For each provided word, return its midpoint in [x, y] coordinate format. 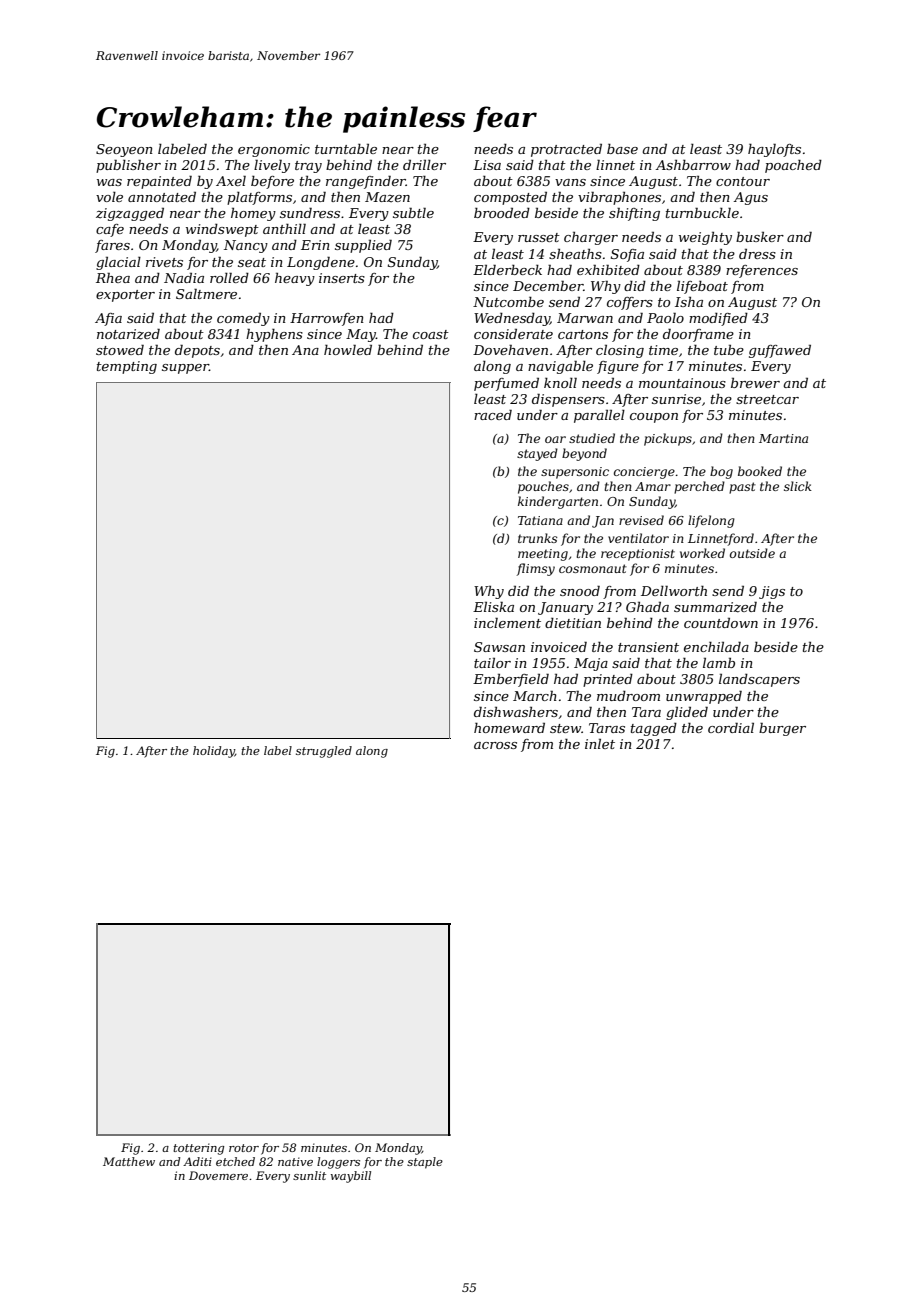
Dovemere [218, 1175]
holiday [214, 752]
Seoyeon [124, 150]
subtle [413, 213]
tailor [492, 663]
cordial [731, 728]
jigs [772, 592]
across [495, 745]
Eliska [493, 607]
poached [793, 166]
